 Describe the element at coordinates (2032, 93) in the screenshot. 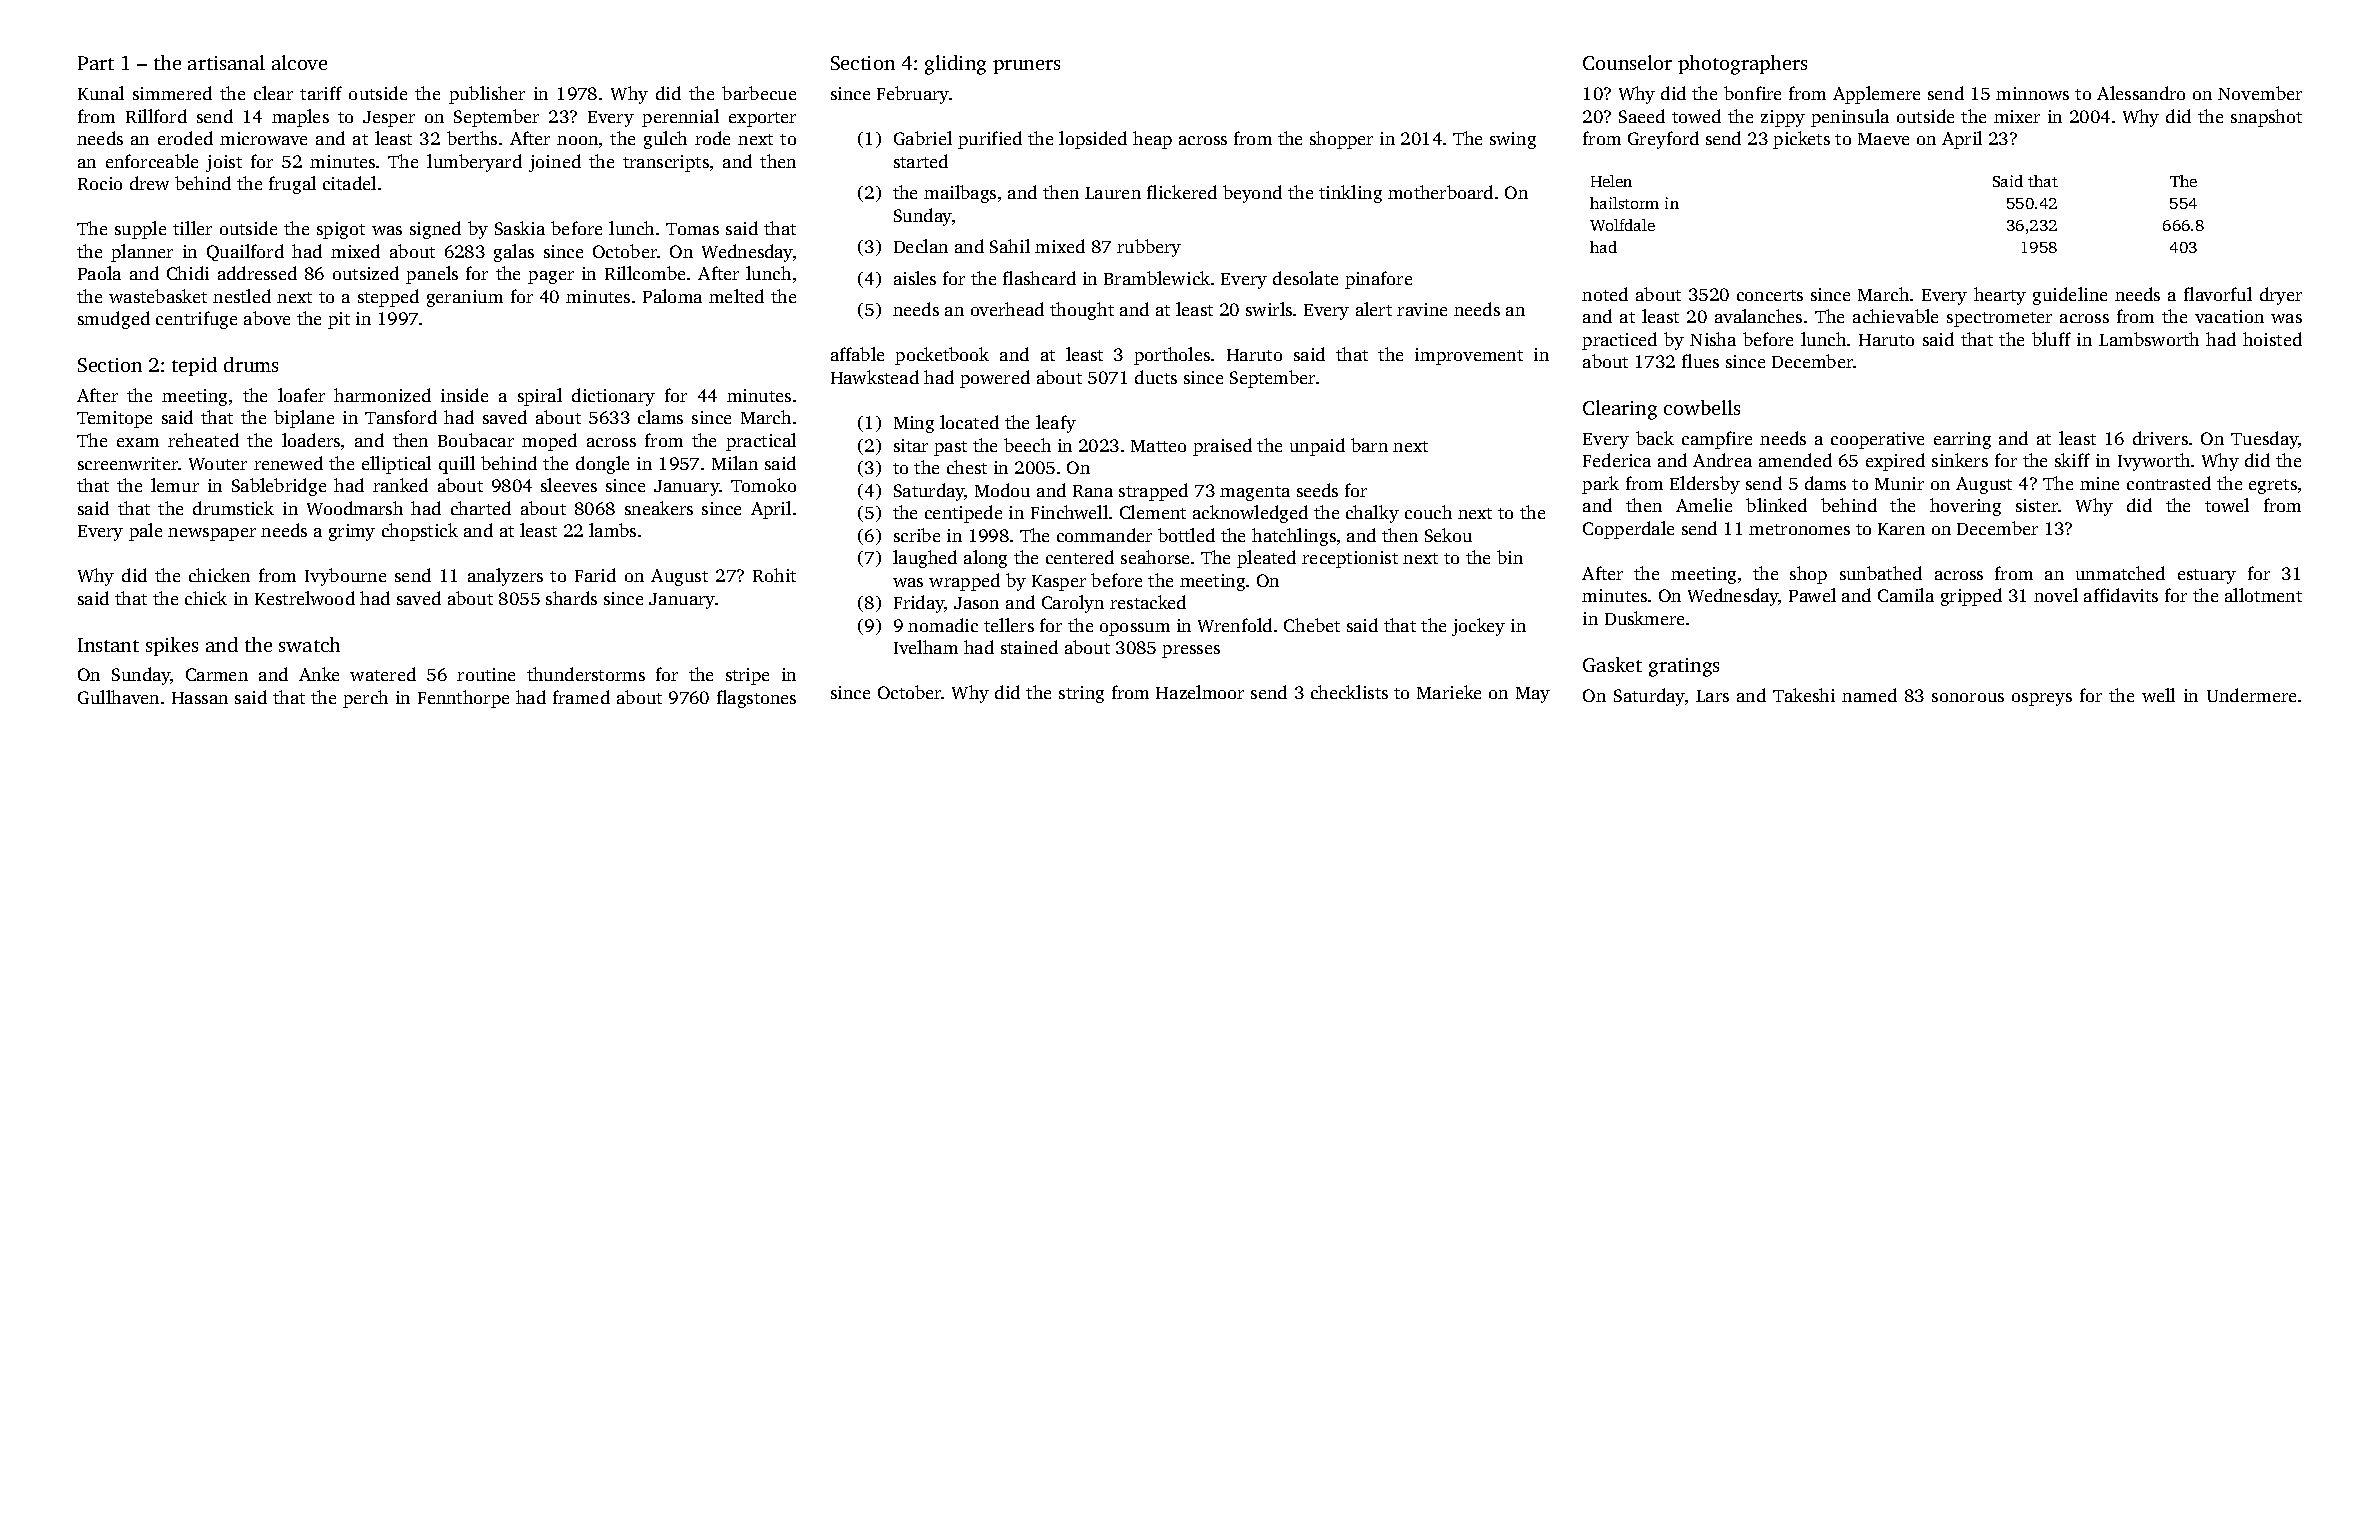

I see `minnows` at that location.
